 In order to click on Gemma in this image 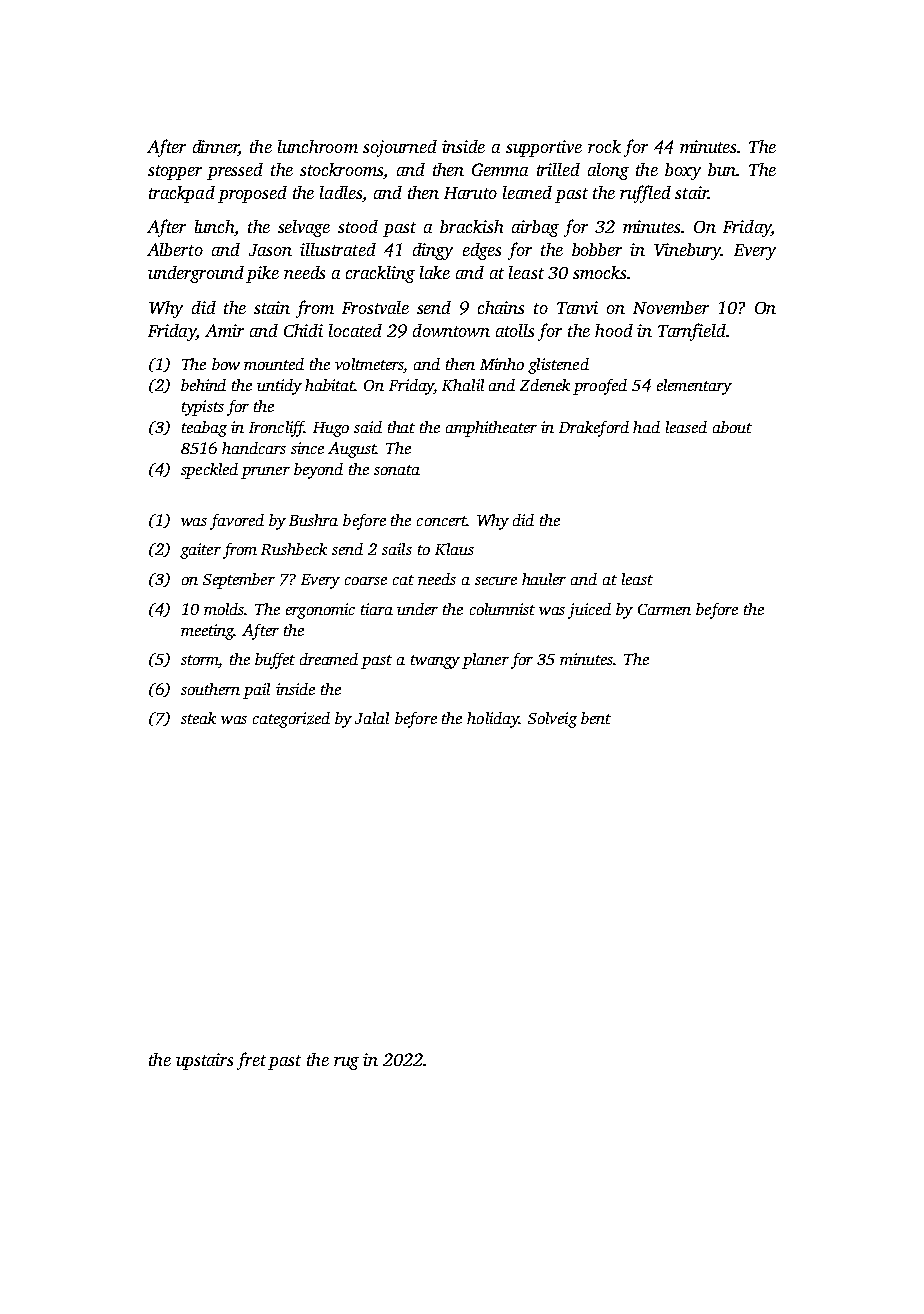, I will do `click(500, 169)`.
